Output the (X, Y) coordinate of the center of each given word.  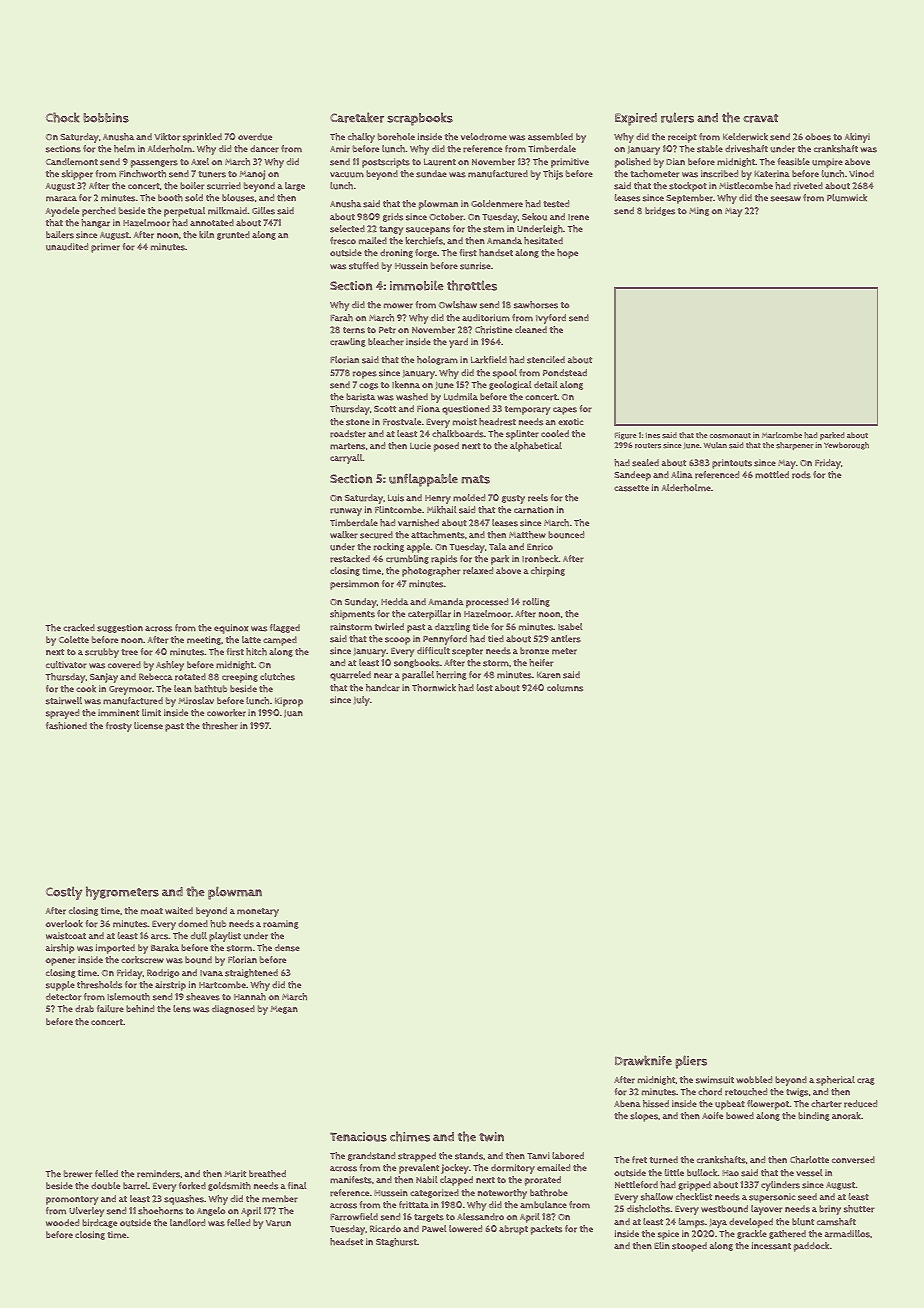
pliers (691, 1062)
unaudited (67, 247)
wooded (62, 1222)
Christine (493, 330)
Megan (284, 1010)
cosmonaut (730, 436)
